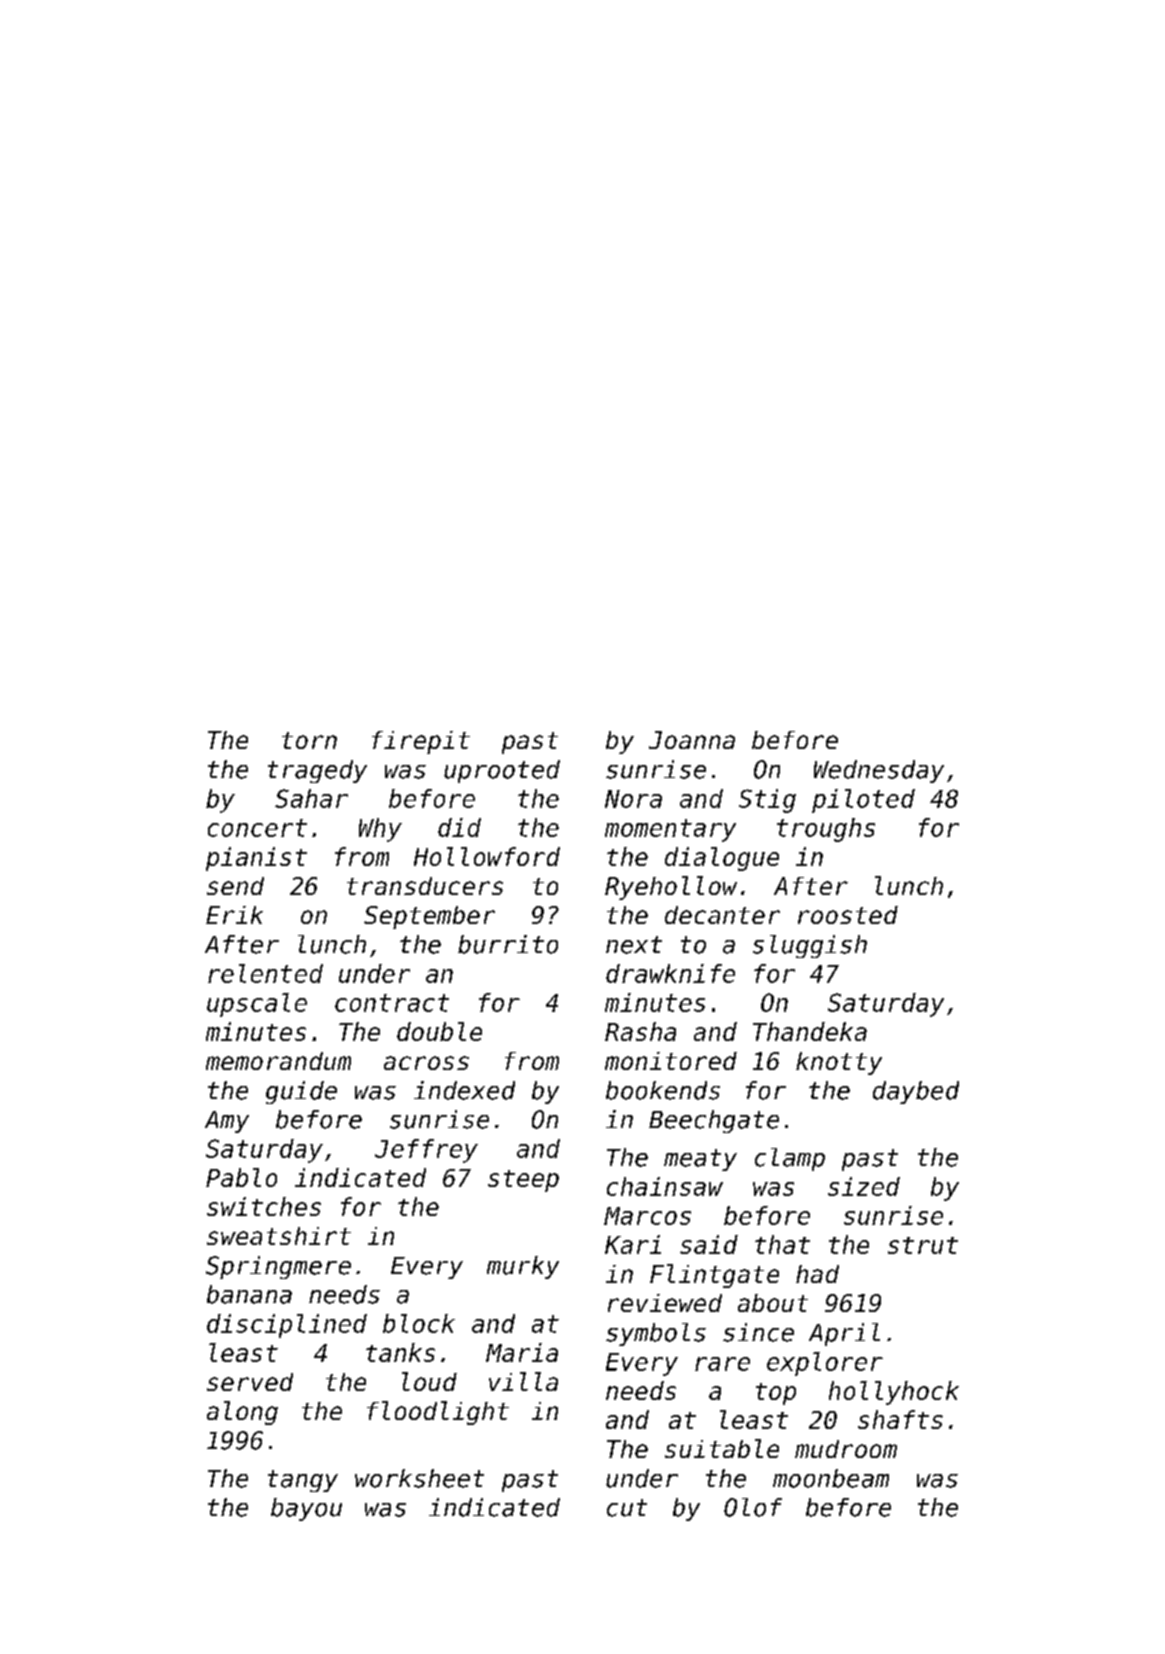  I want to click on switches, so click(264, 1206).
